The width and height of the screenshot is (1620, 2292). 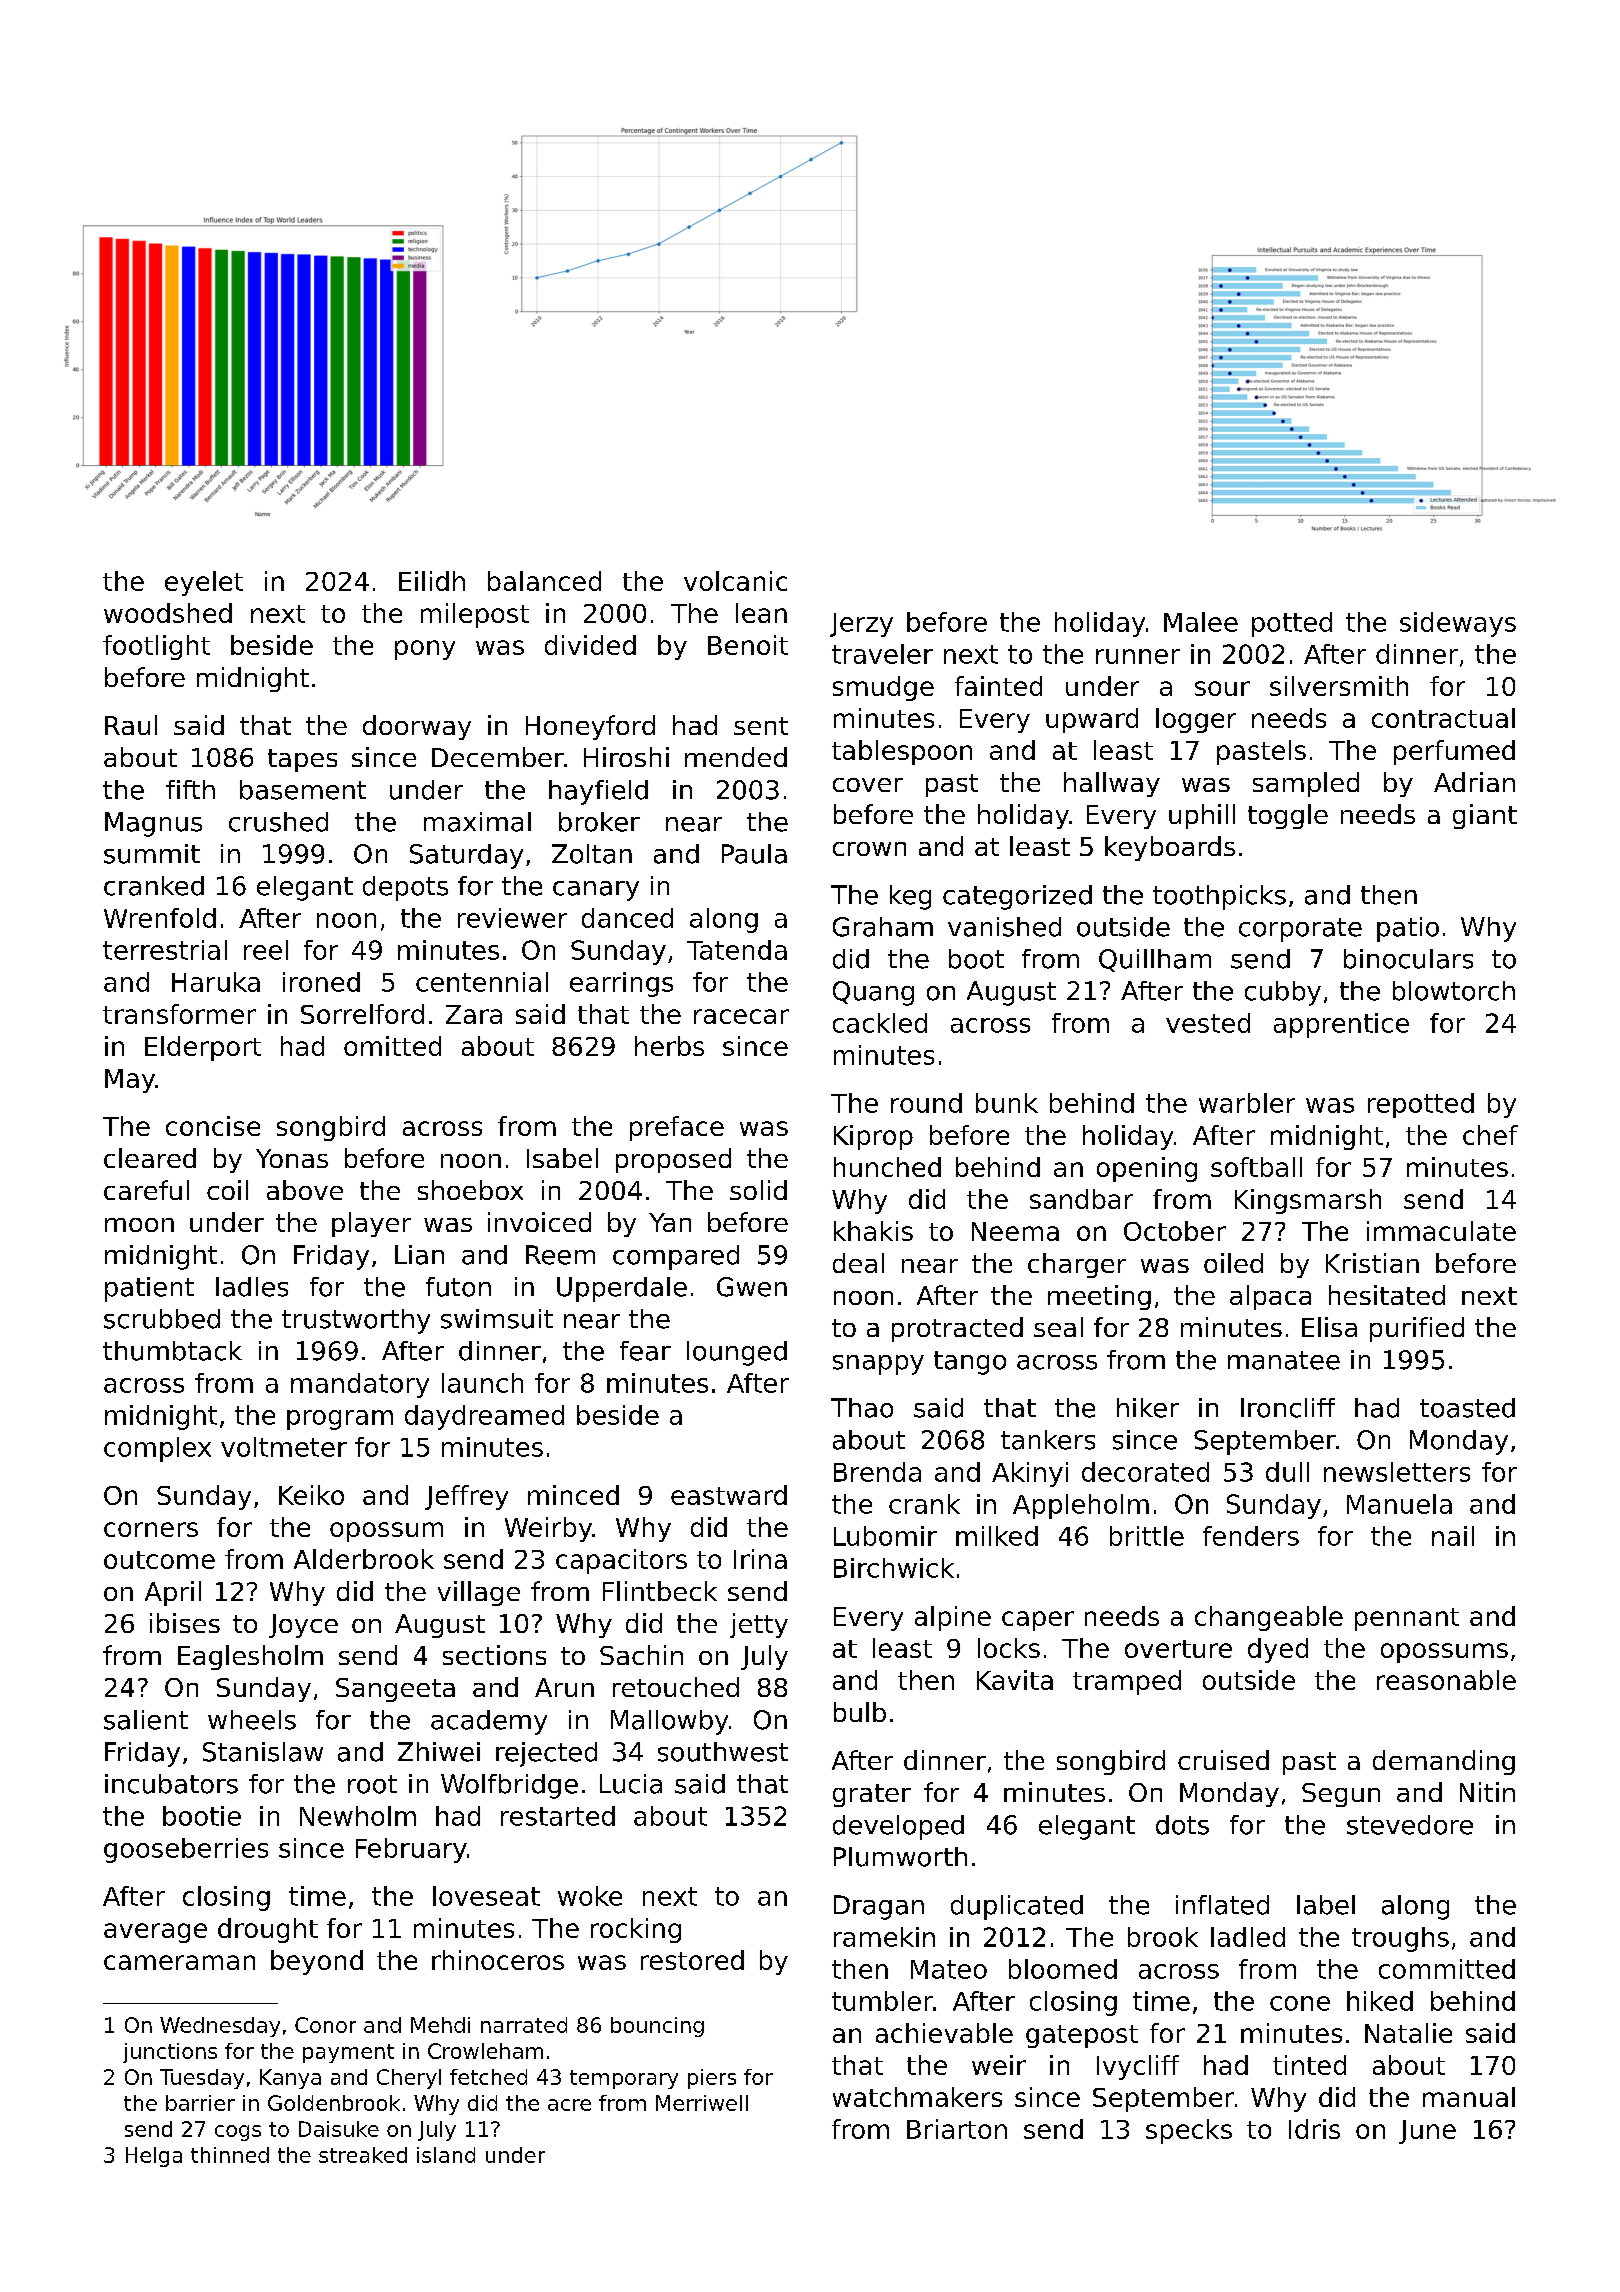 What do you see at coordinates (1407, 1619) in the screenshot?
I see `pennant` at bounding box center [1407, 1619].
